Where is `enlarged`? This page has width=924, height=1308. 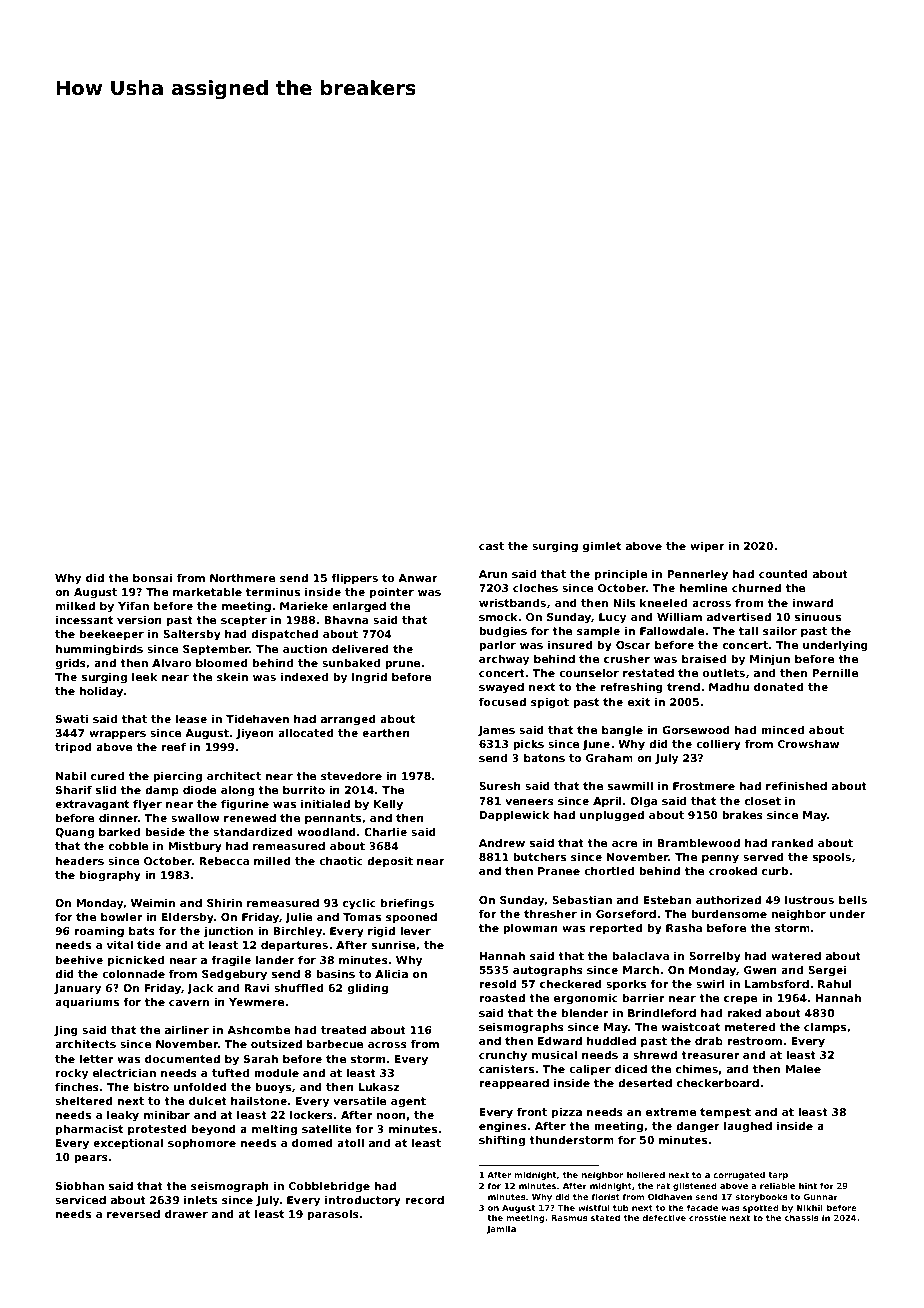
enlarged is located at coordinates (359, 607).
